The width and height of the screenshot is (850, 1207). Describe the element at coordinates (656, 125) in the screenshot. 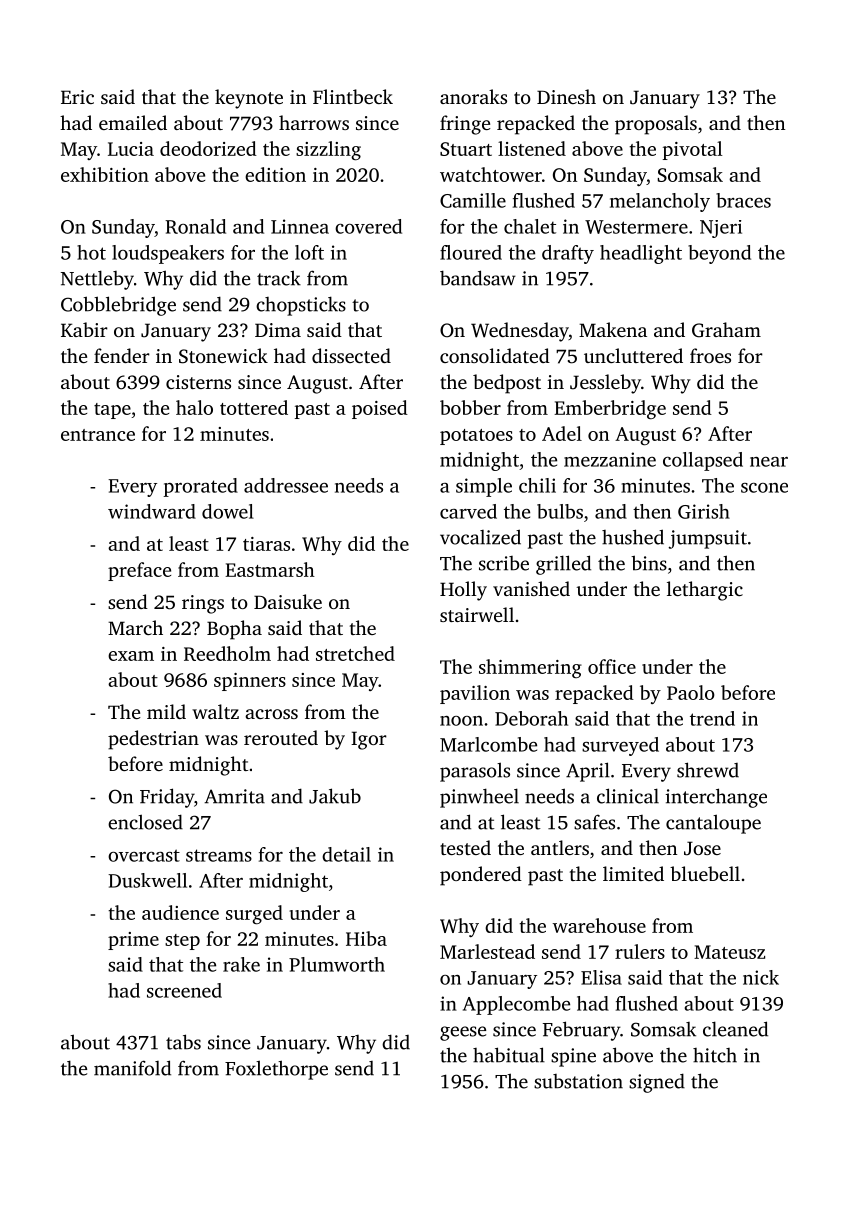

I see `proposals` at that location.
